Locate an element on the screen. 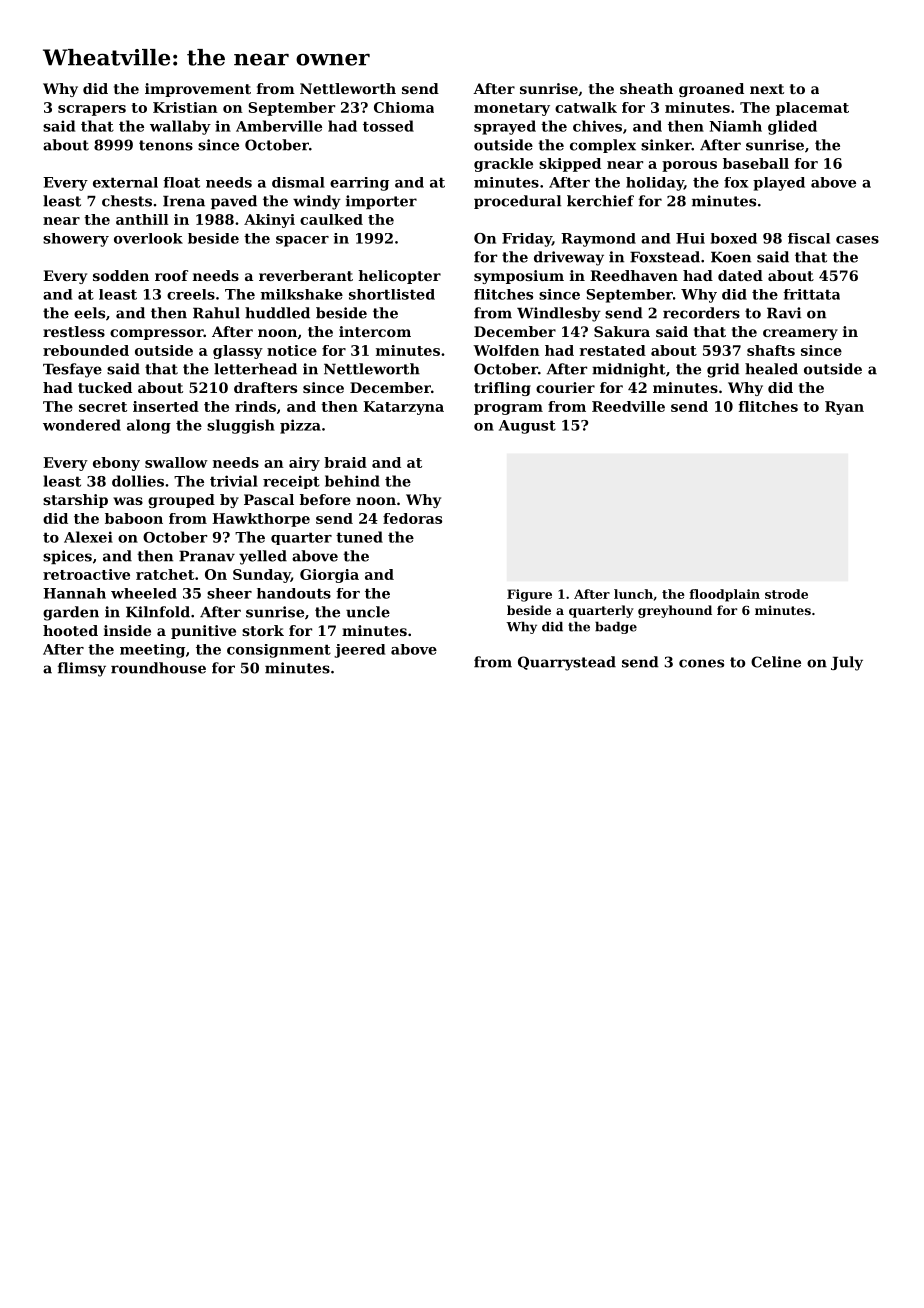  scrapers is located at coordinates (92, 110).
